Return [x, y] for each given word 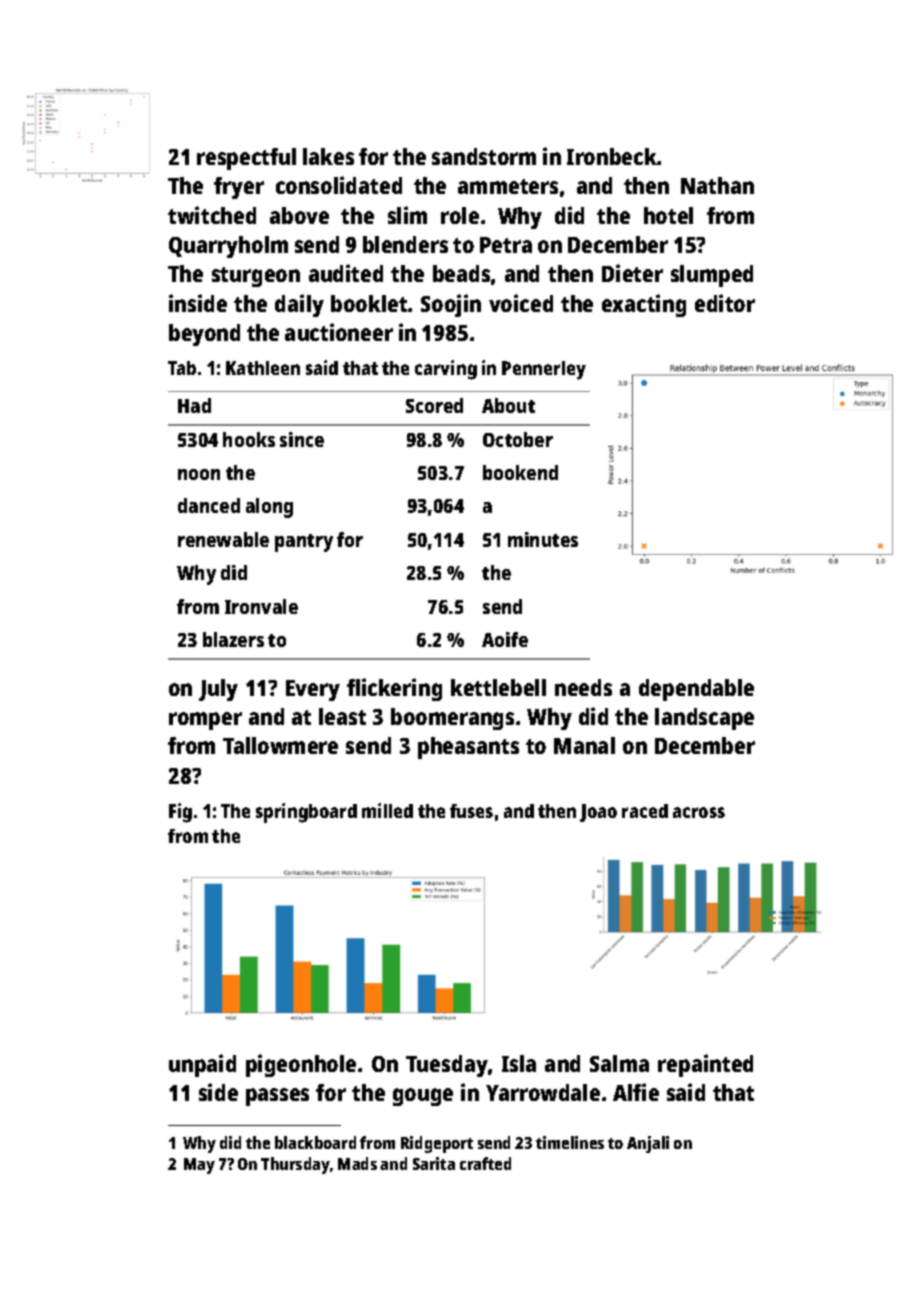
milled [387, 810]
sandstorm [484, 156]
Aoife [505, 639]
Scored [434, 405]
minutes [543, 539]
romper [205, 721]
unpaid [202, 1065]
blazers [233, 639]
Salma [619, 1063]
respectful [246, 159]
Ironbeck [612, 156]
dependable [696, 690]
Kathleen [263, 368]
